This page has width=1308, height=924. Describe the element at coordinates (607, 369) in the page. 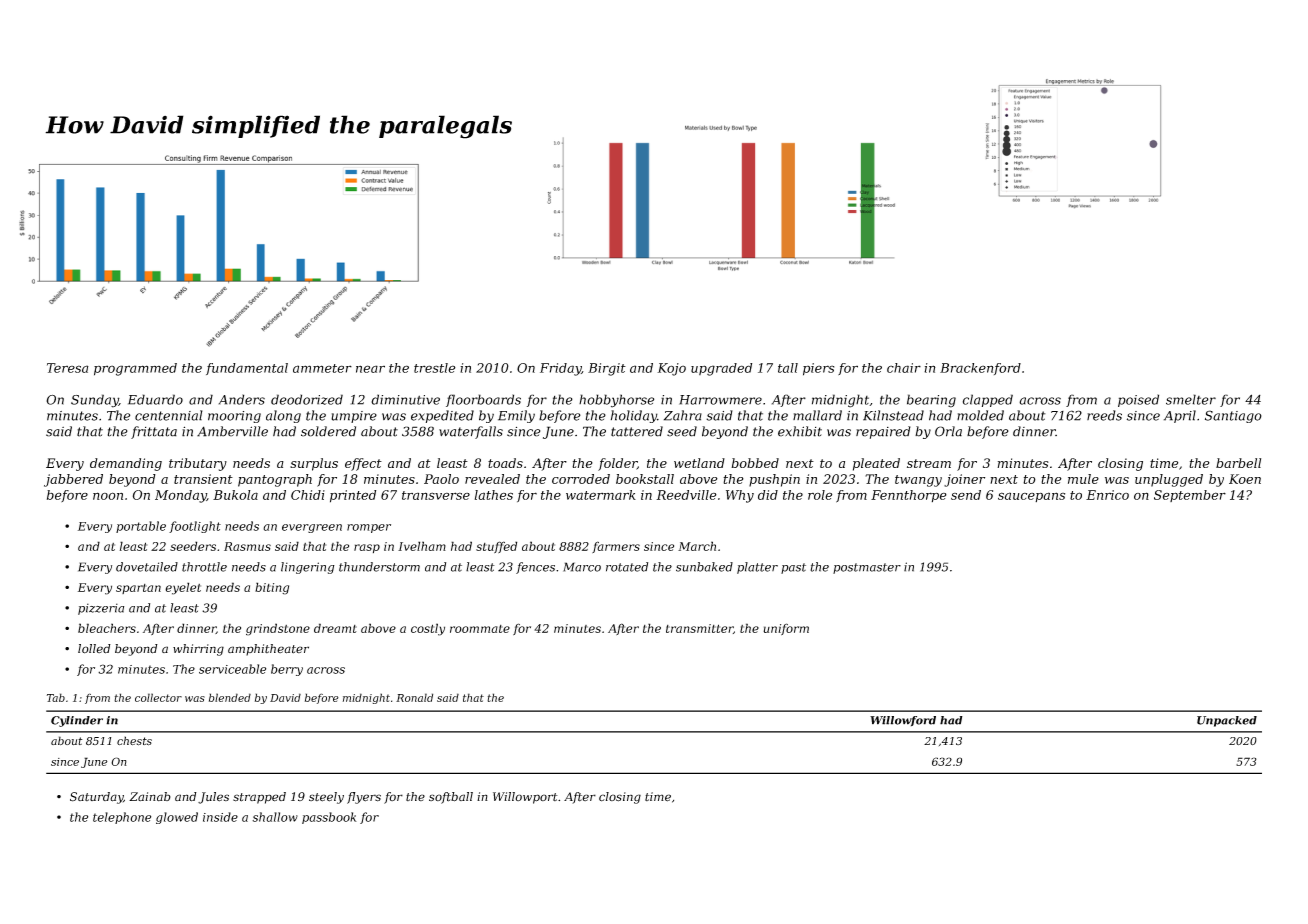

I see `Birgit` at that location.
